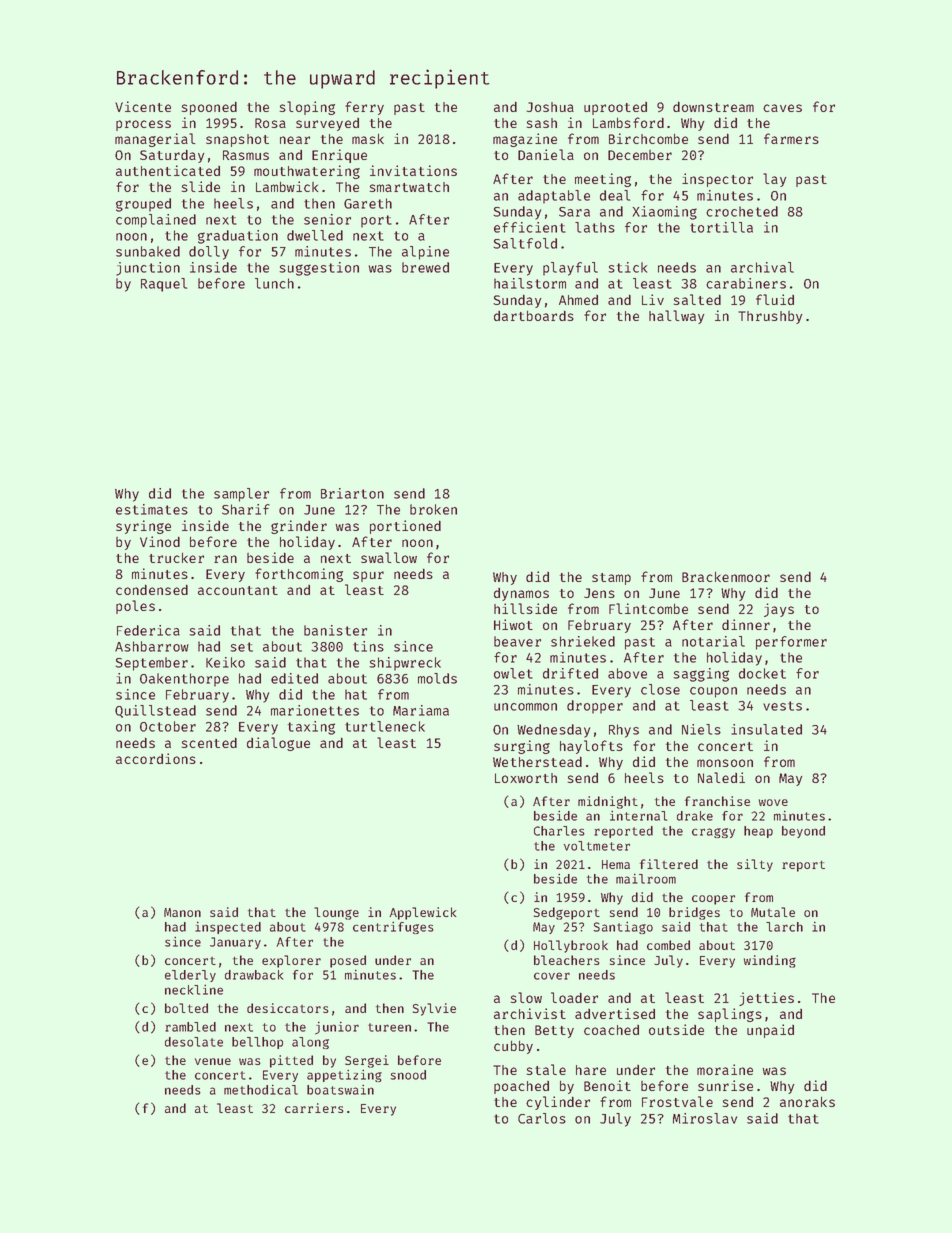 This screenshot has height=1233, width=952. Describe the element at coordinates (433, 509) in the screenshot. I see `broken` at that location.
